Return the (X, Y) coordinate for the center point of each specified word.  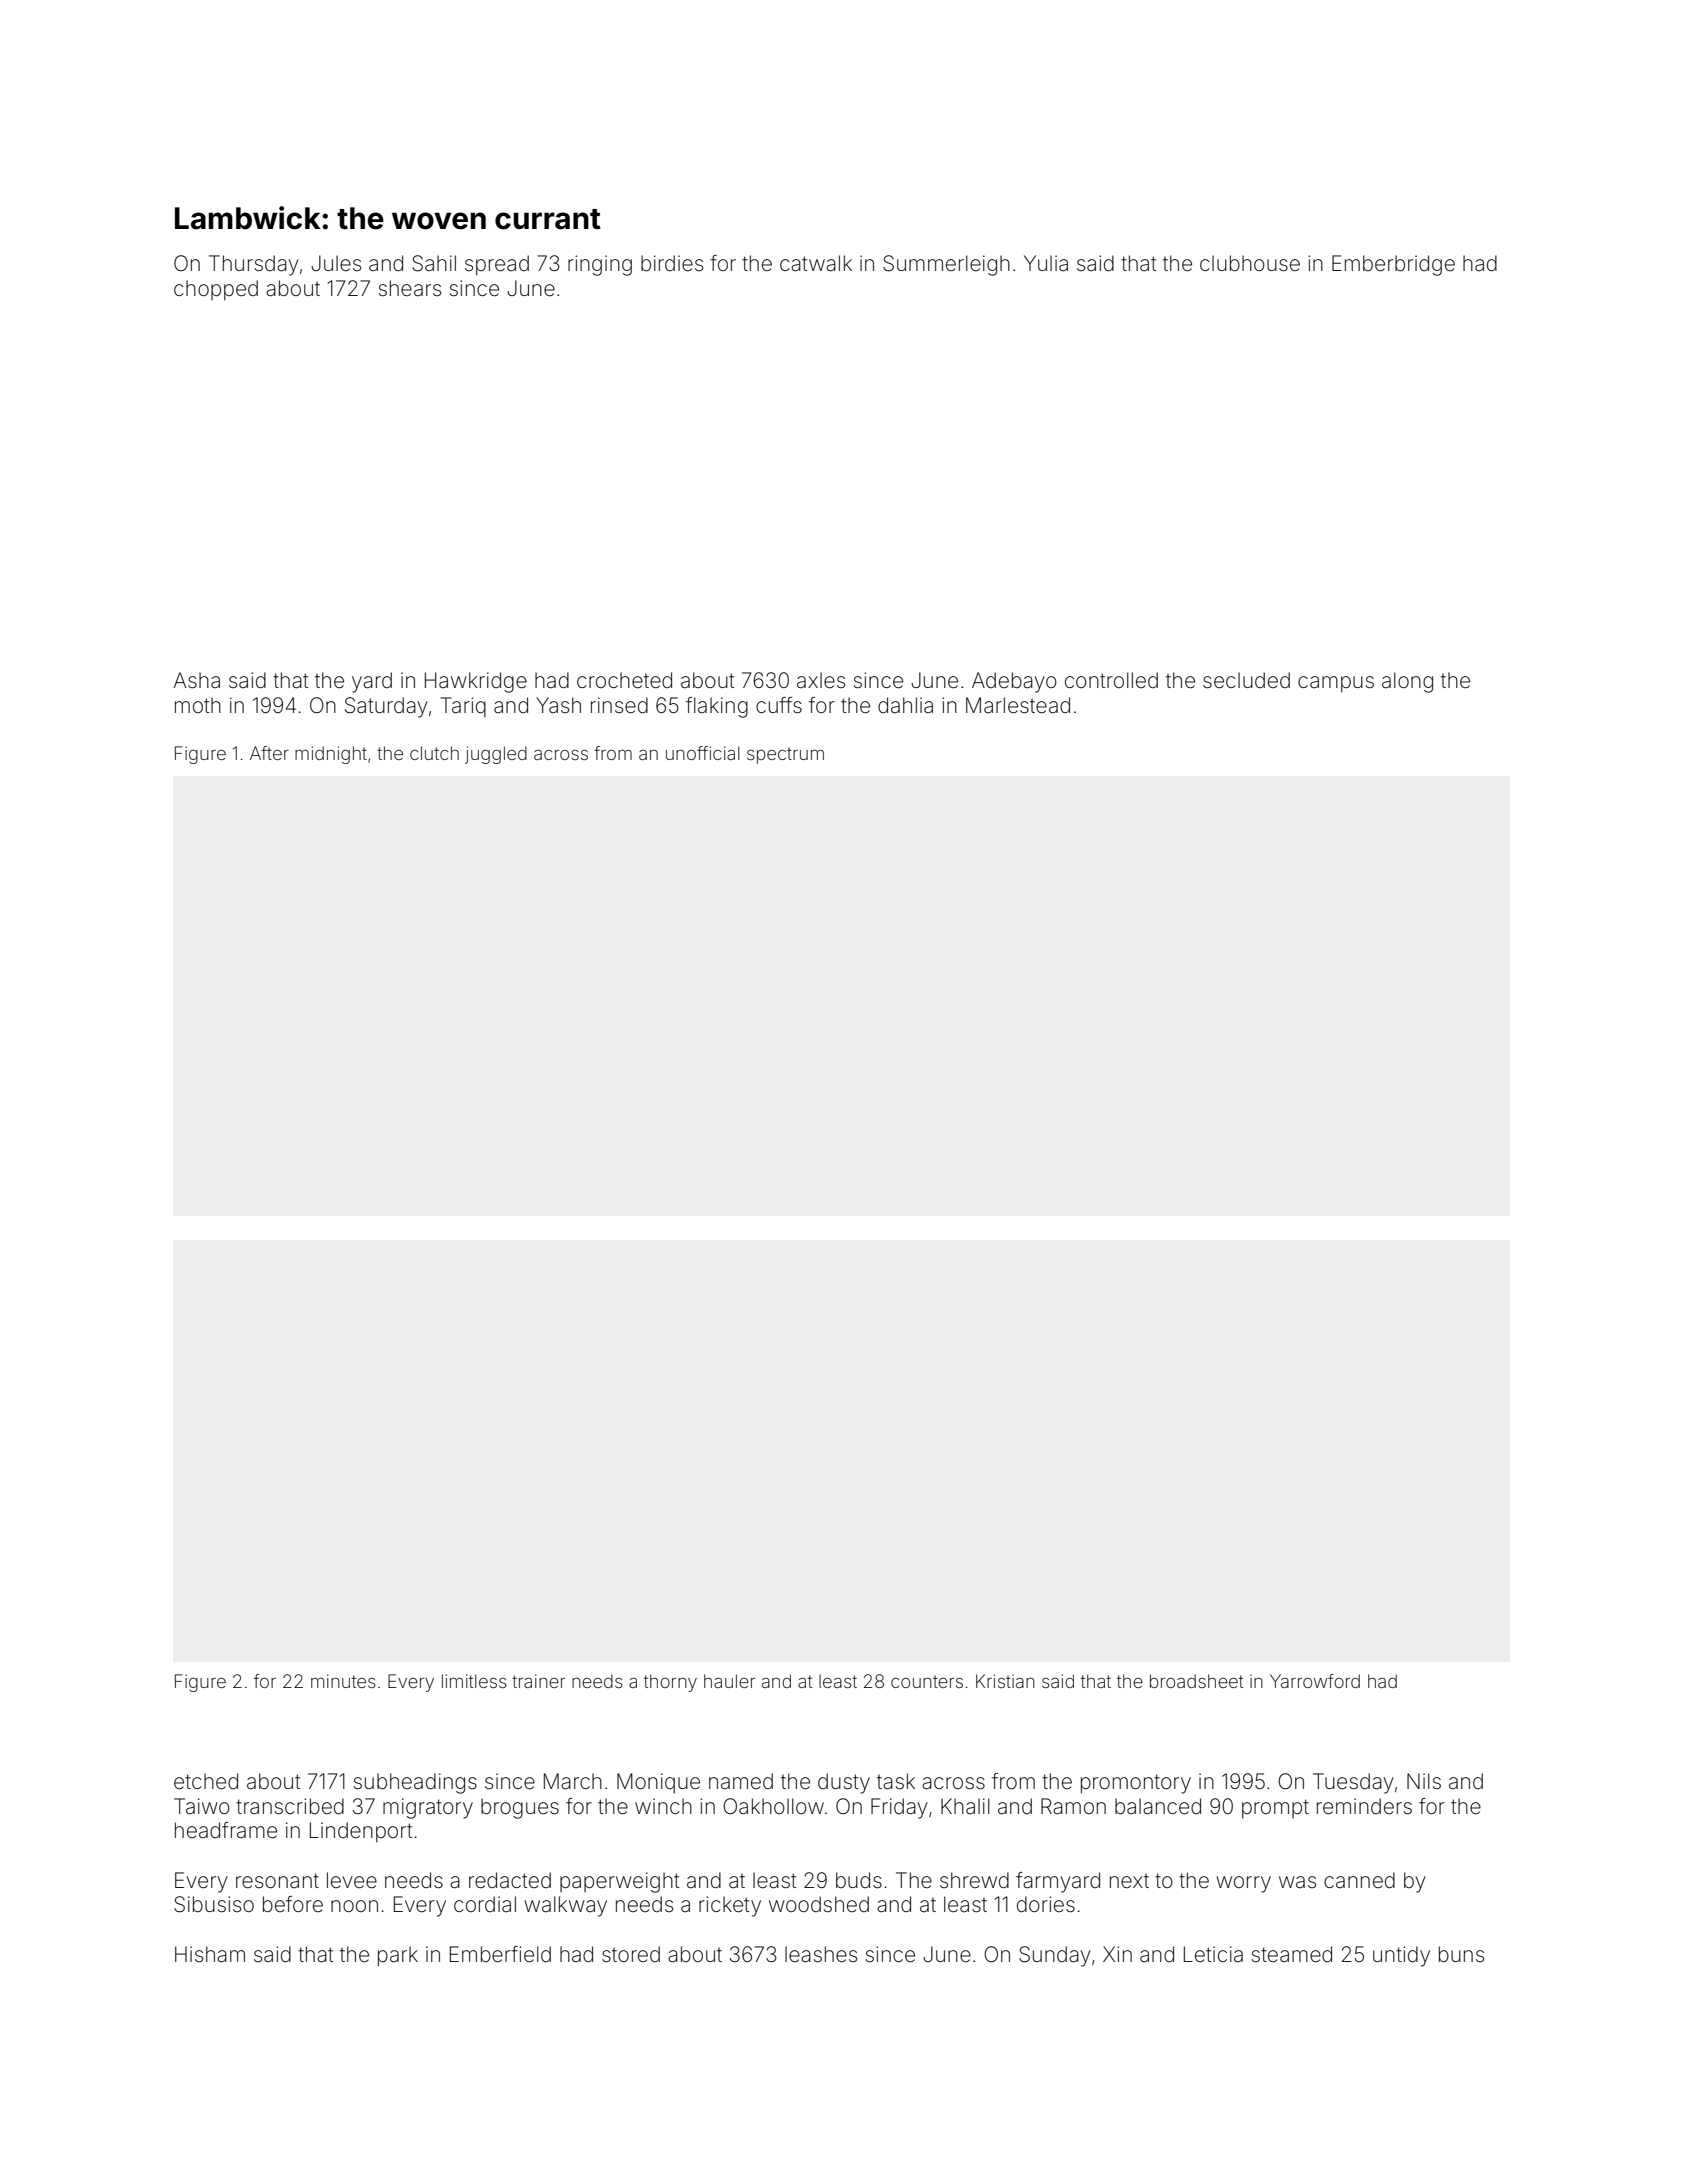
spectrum (785, 755)
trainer (538, 1681)
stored (631, 1954)
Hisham (210, 1954)
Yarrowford (1315, 1681)
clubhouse (1250, 263)
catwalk (816, 263)
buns (1461, 1954)
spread (497, 265)
